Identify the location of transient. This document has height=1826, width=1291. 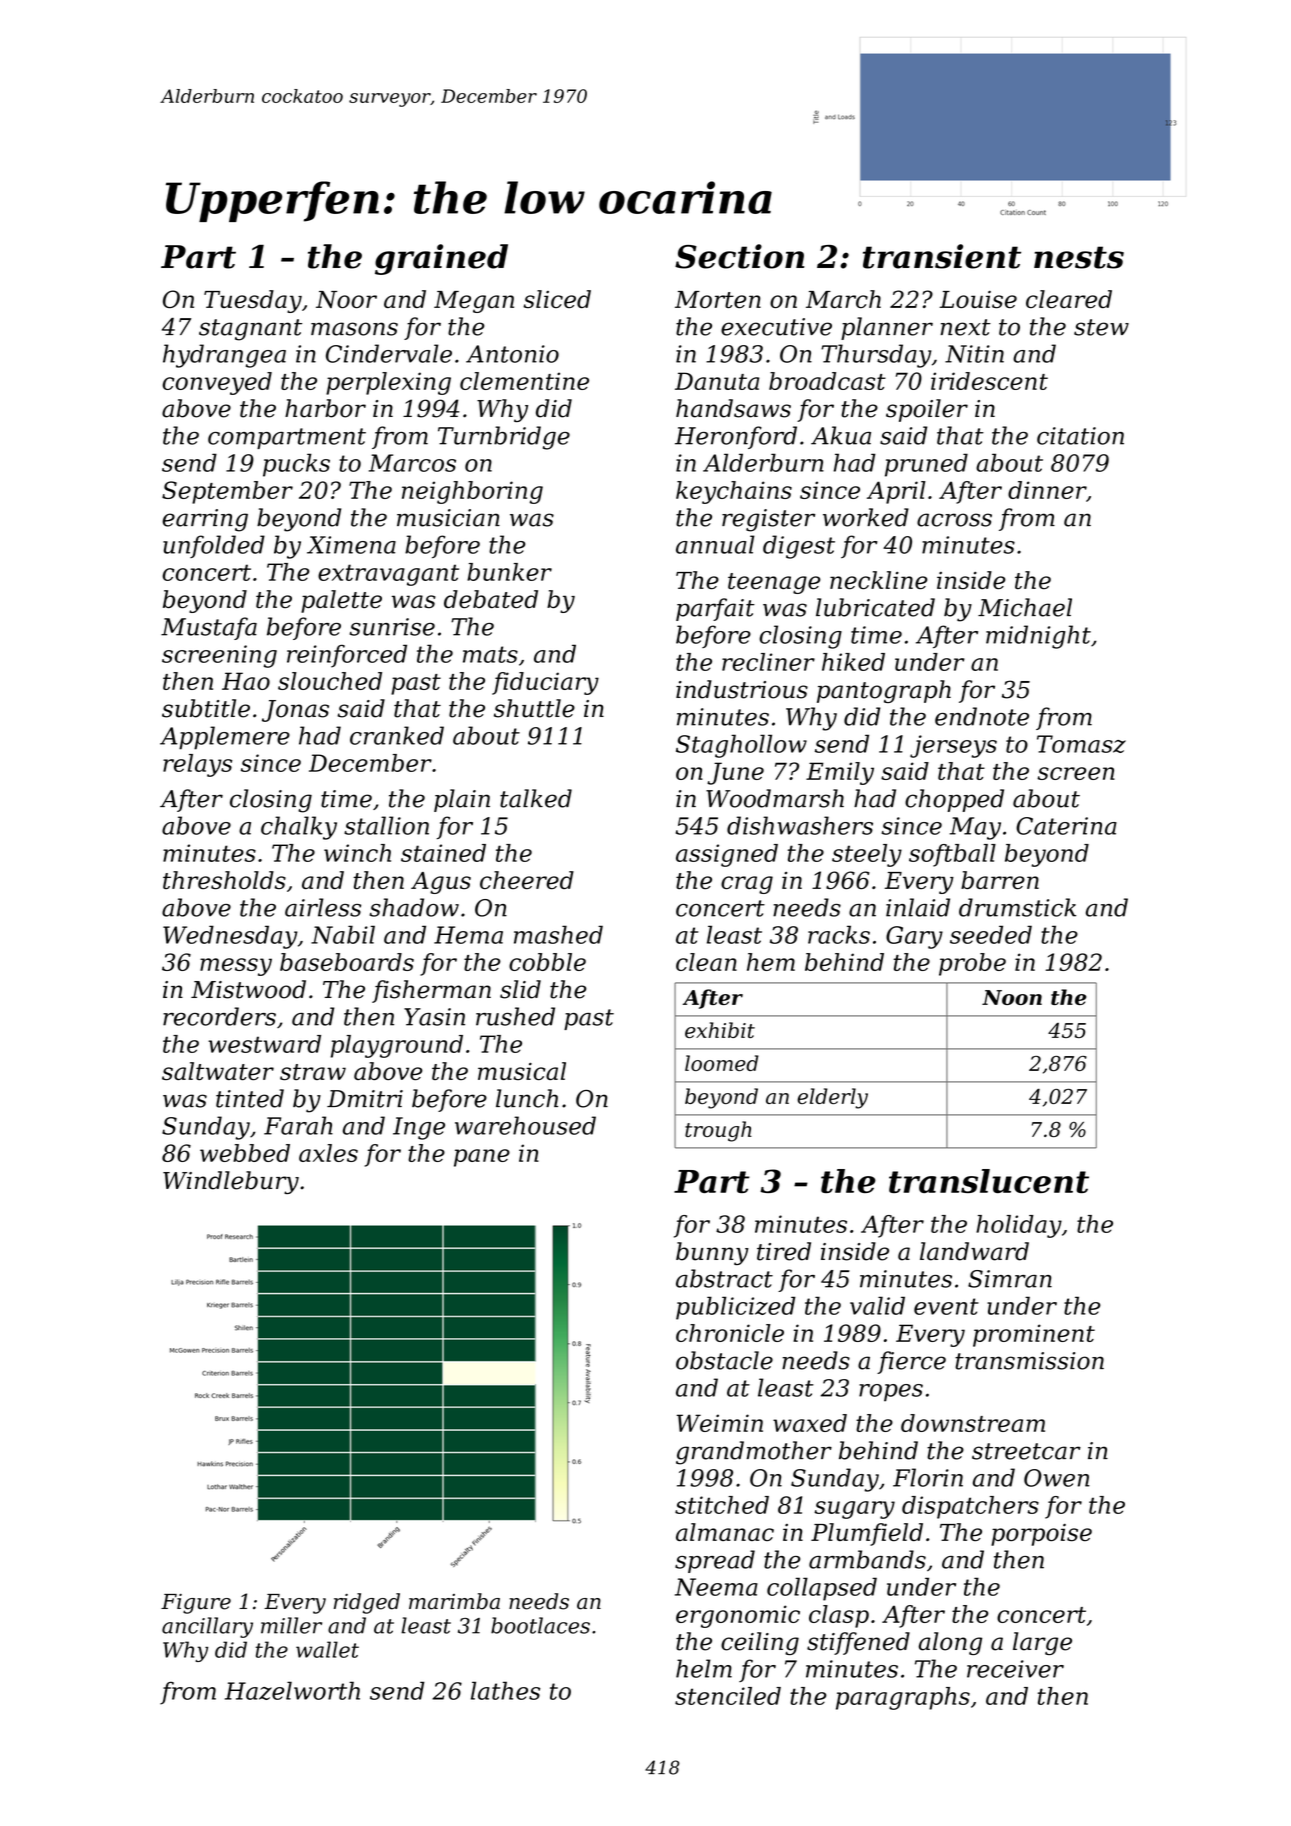
(942, 256).
